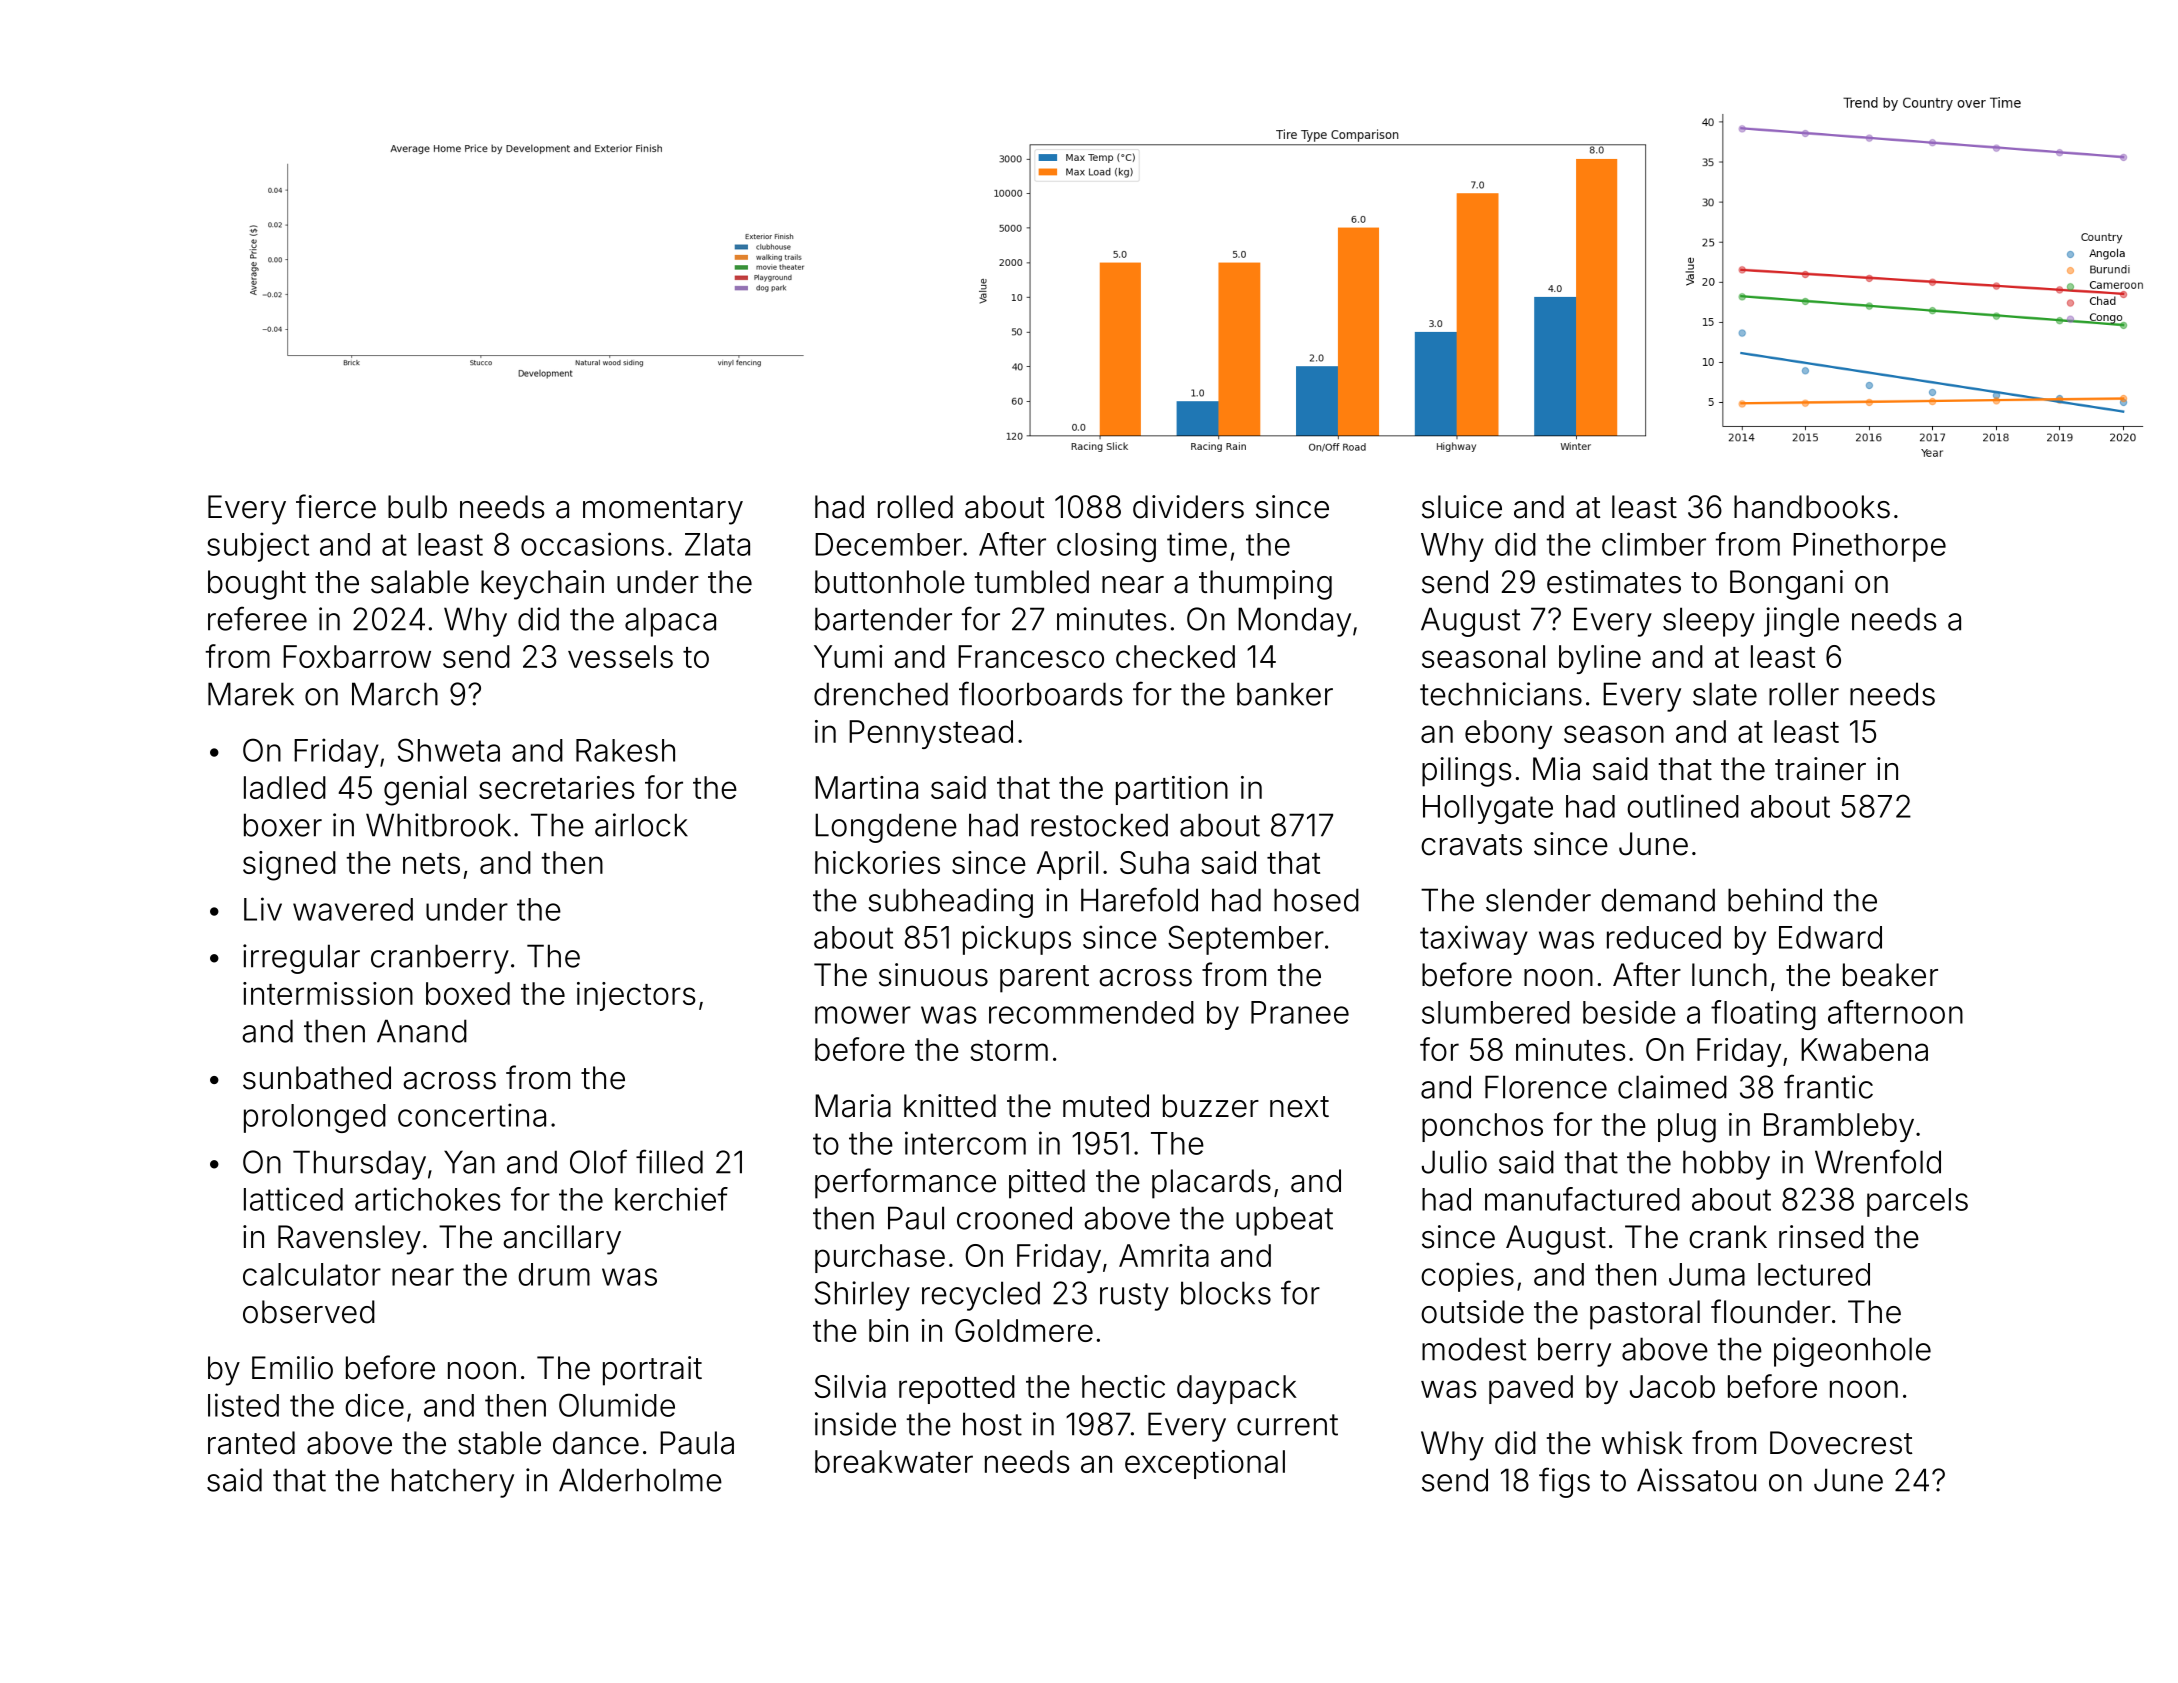 The image size is (2178, 1683). Describe the element at coordinates (1285, 694) in the page. I see `banker` at that location.
